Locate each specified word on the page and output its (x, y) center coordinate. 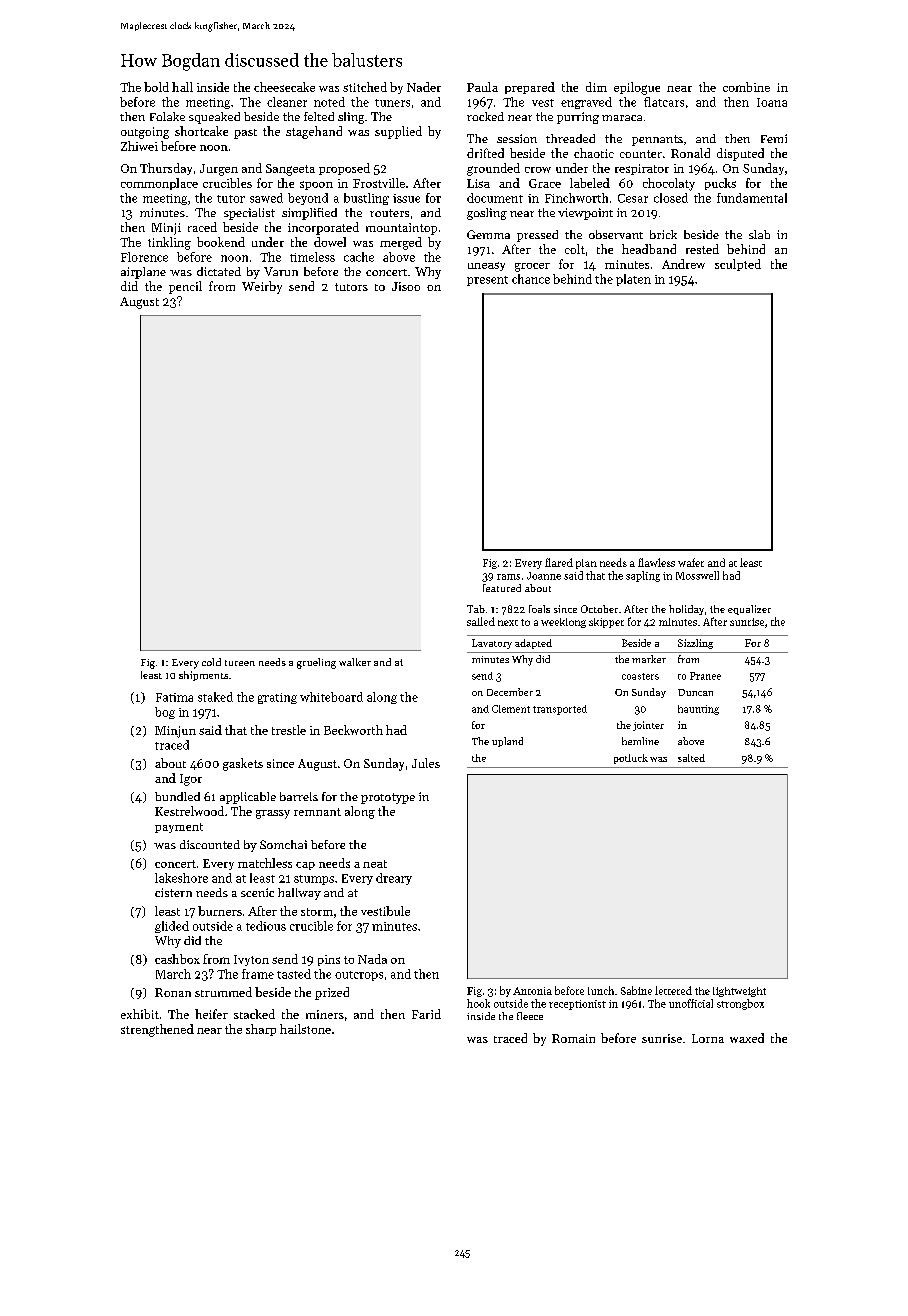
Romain (573, 1038)
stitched (365, 87)
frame (258, 974)
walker (355, 662)
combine (746, 87)
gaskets (243, 764)
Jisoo (406, 286)
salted (691, 758)
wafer (691, 562)
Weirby (262, 287)
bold (156, 87)
